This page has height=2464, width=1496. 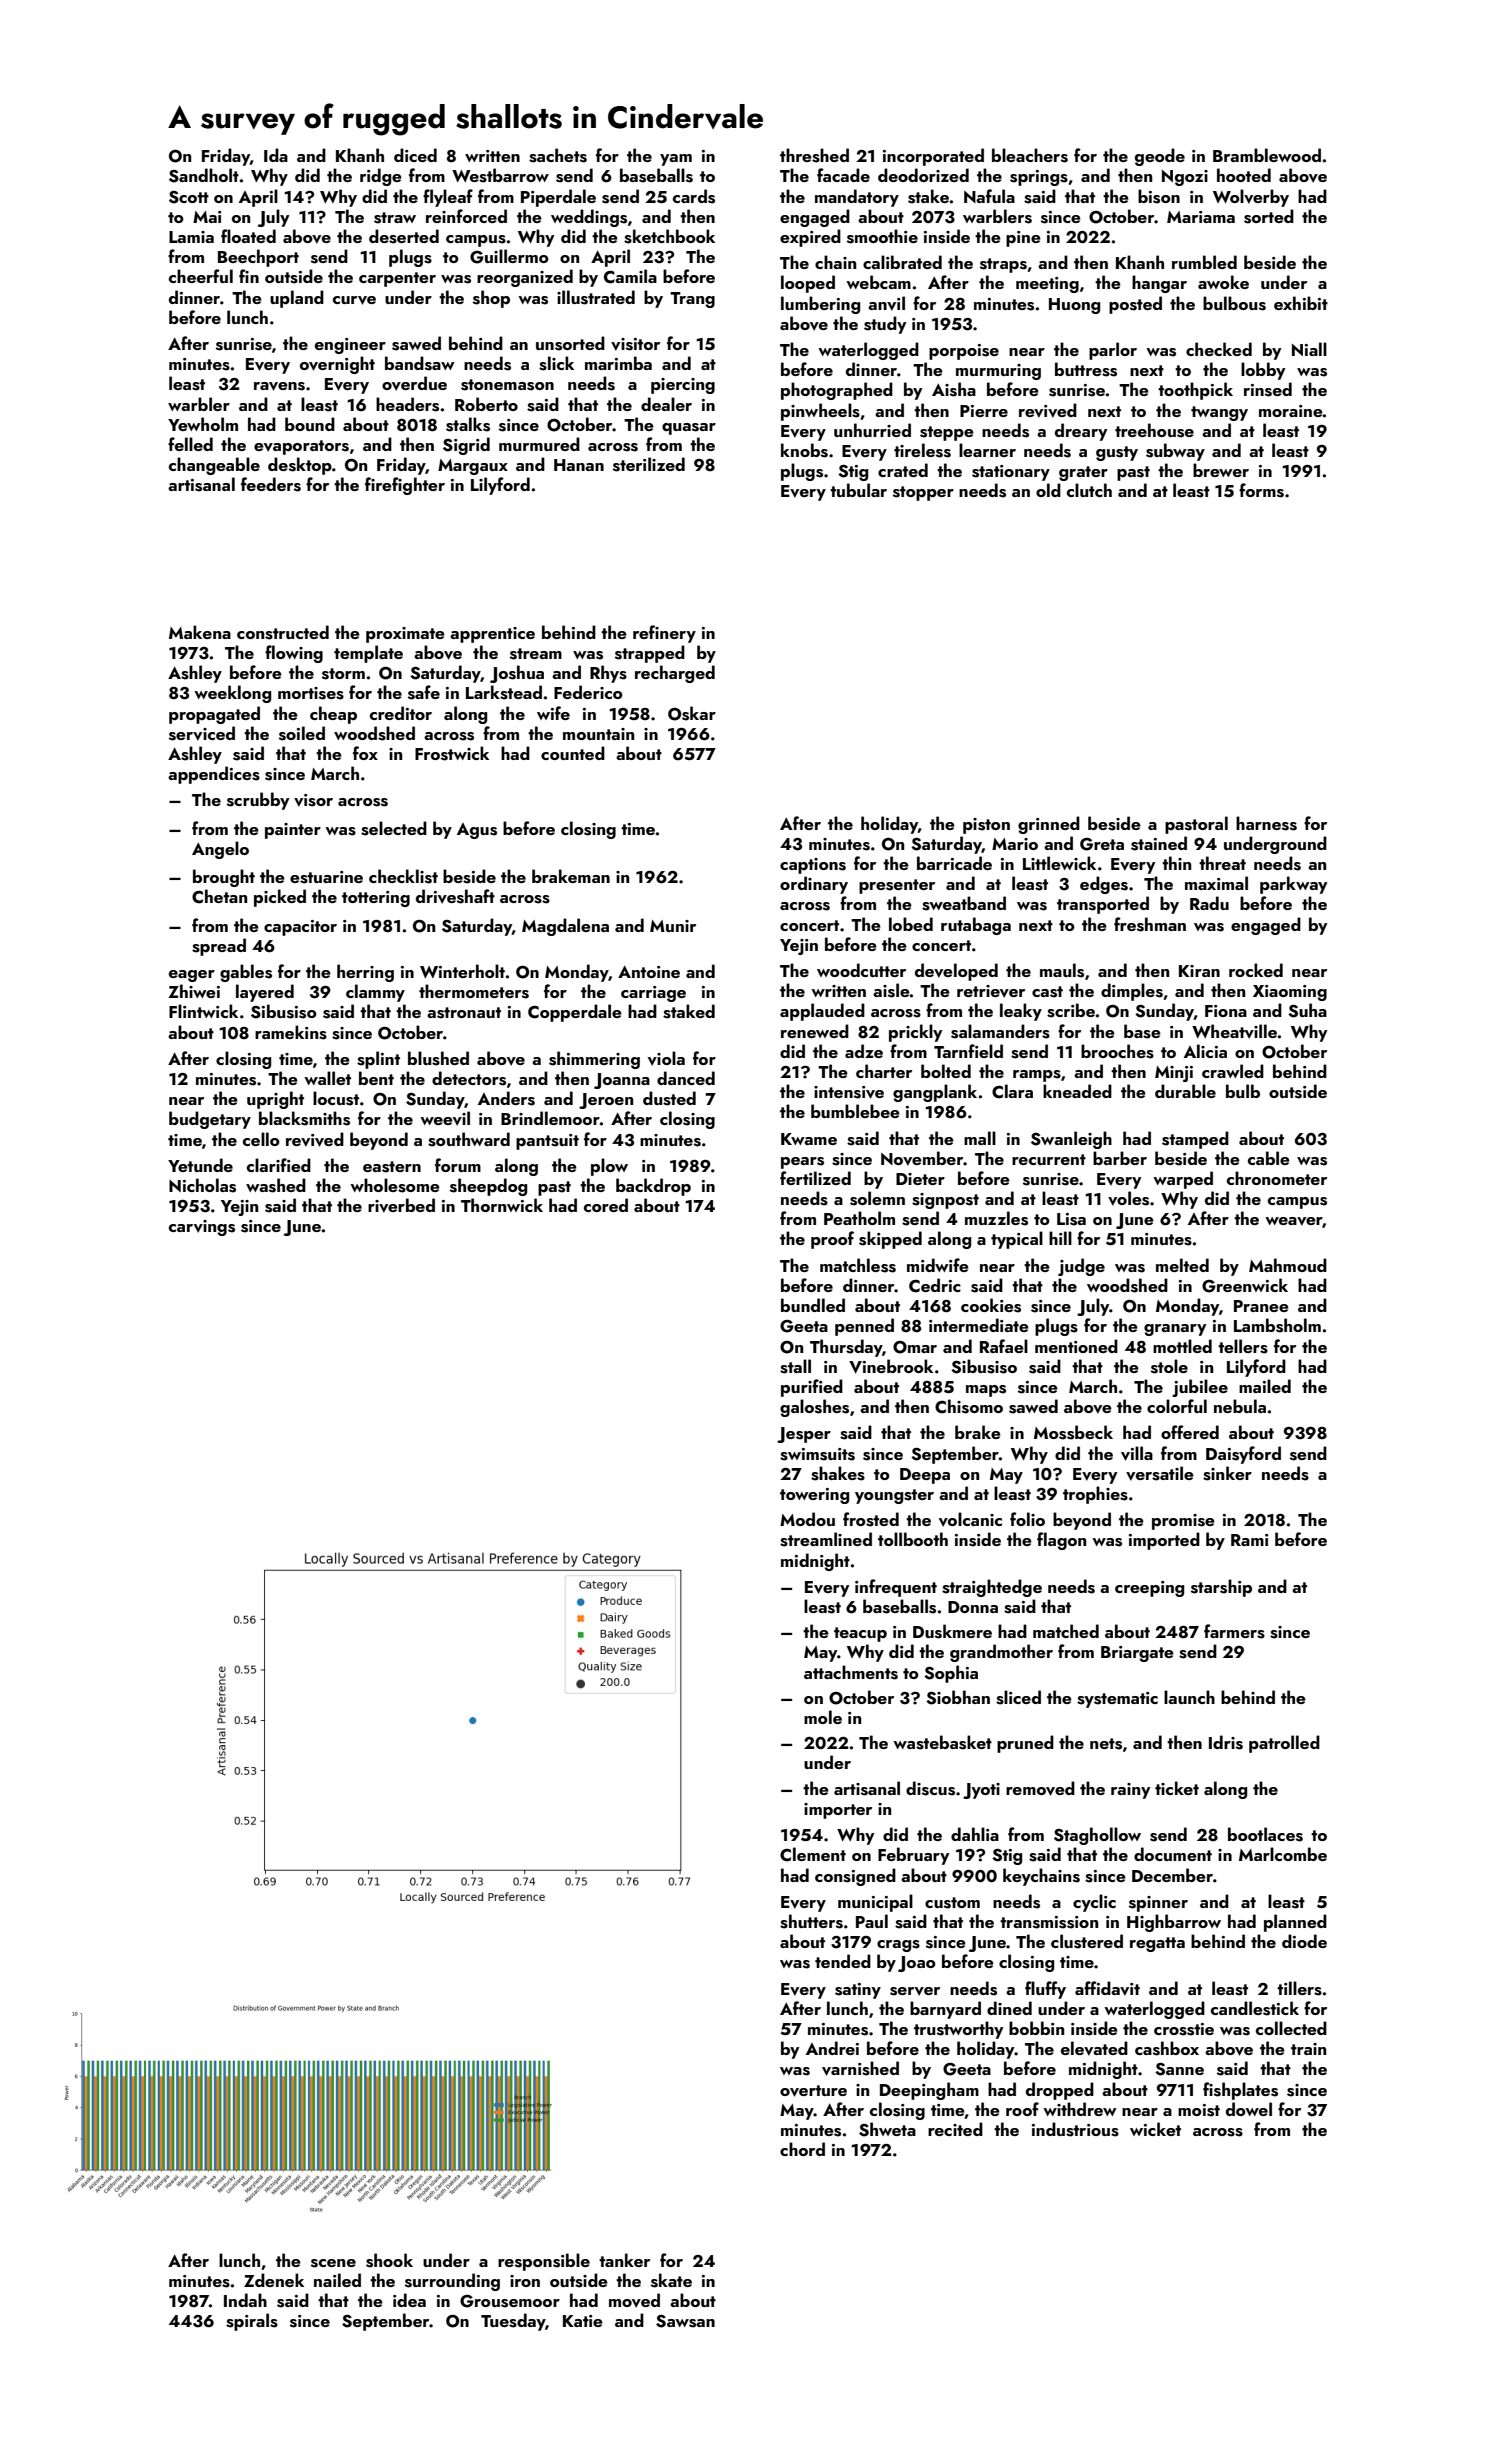 What do you see at coordinates (401, 1205) in the page?
I see `riverbed` at bounding box center [401, 1205].
